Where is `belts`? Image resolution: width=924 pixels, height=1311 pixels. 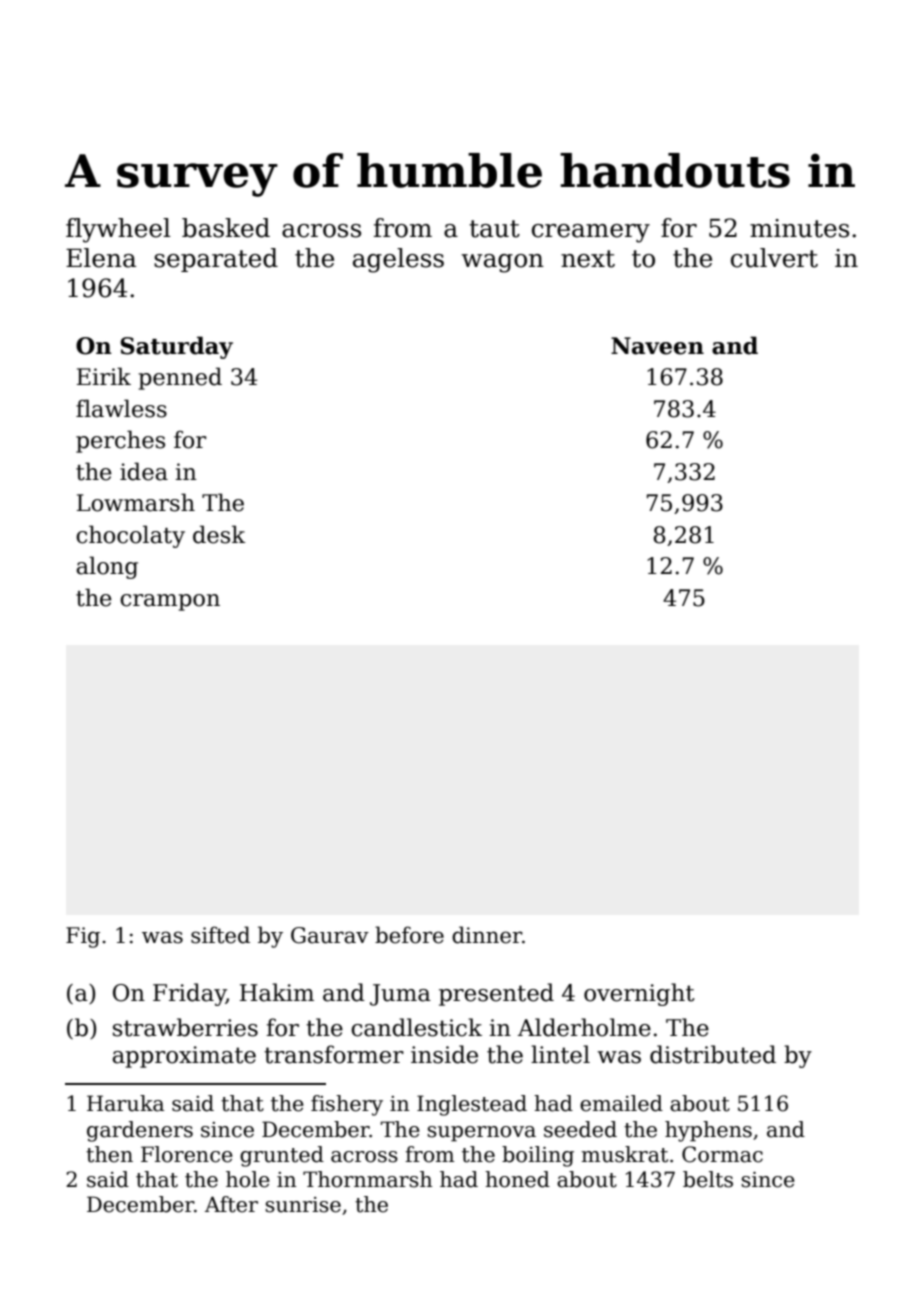
belts is located at coordinates (708, 1179).
